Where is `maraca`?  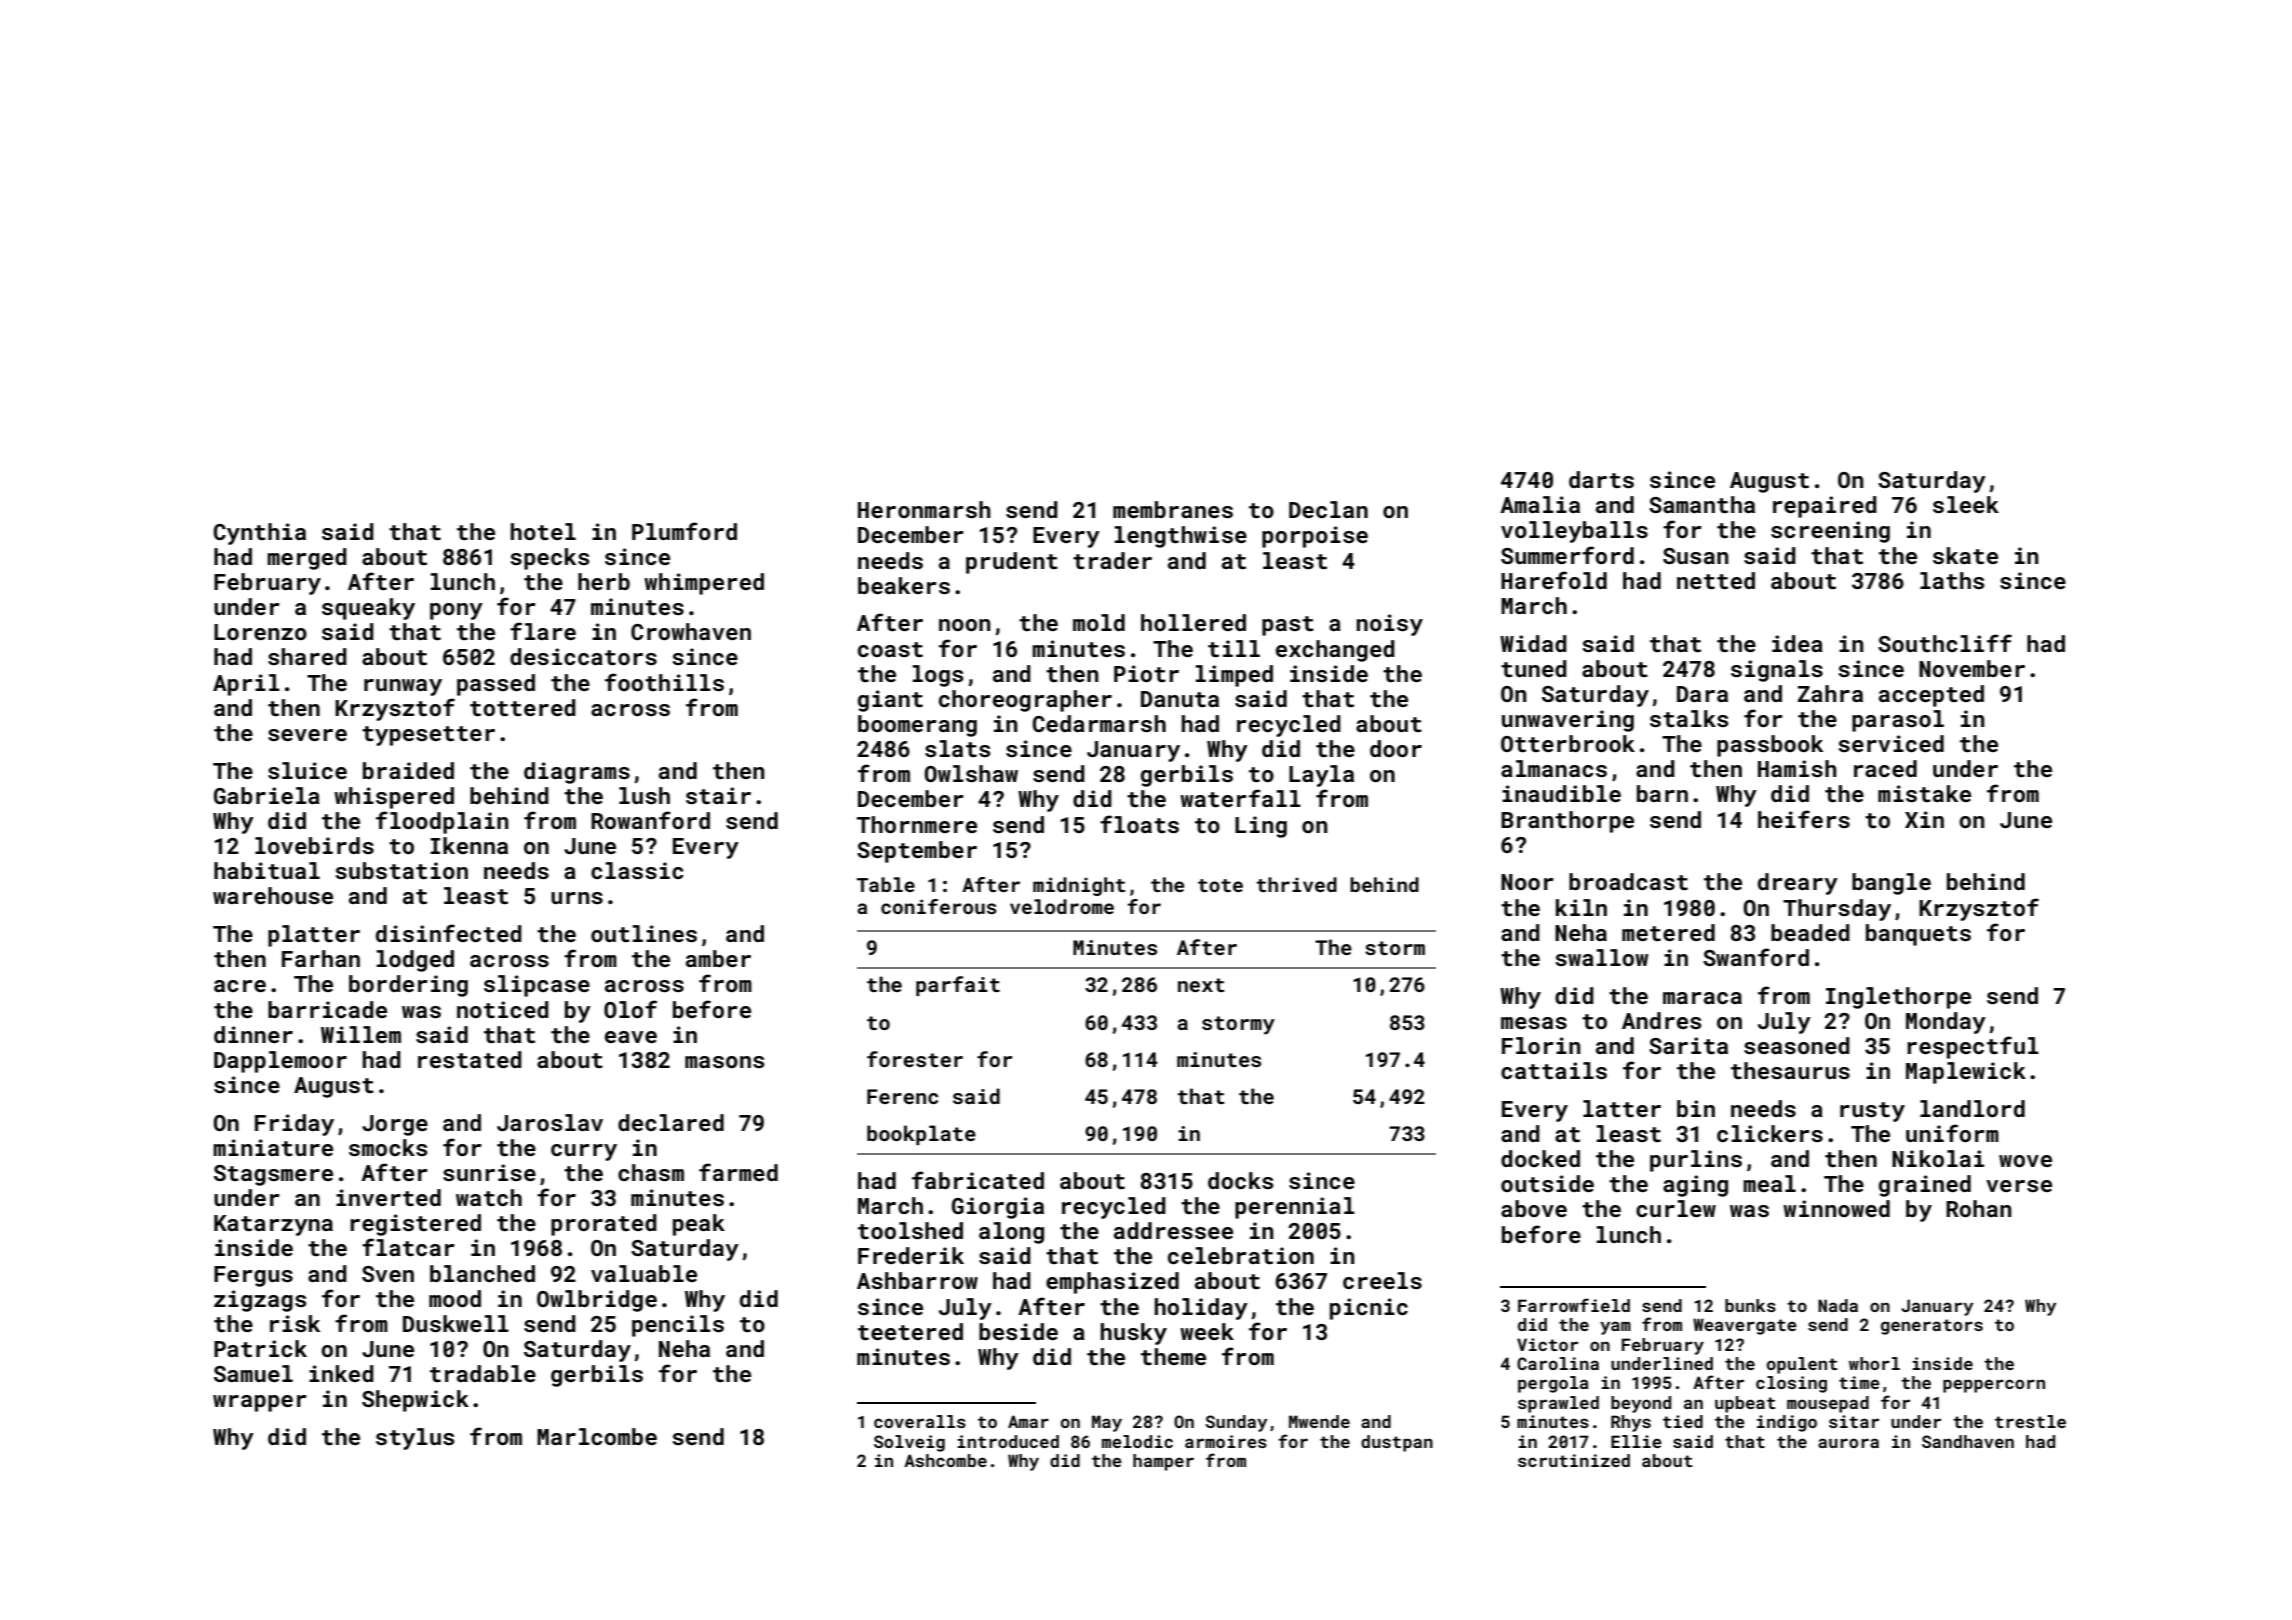
maraca is located at coordinates (1702, 998).
